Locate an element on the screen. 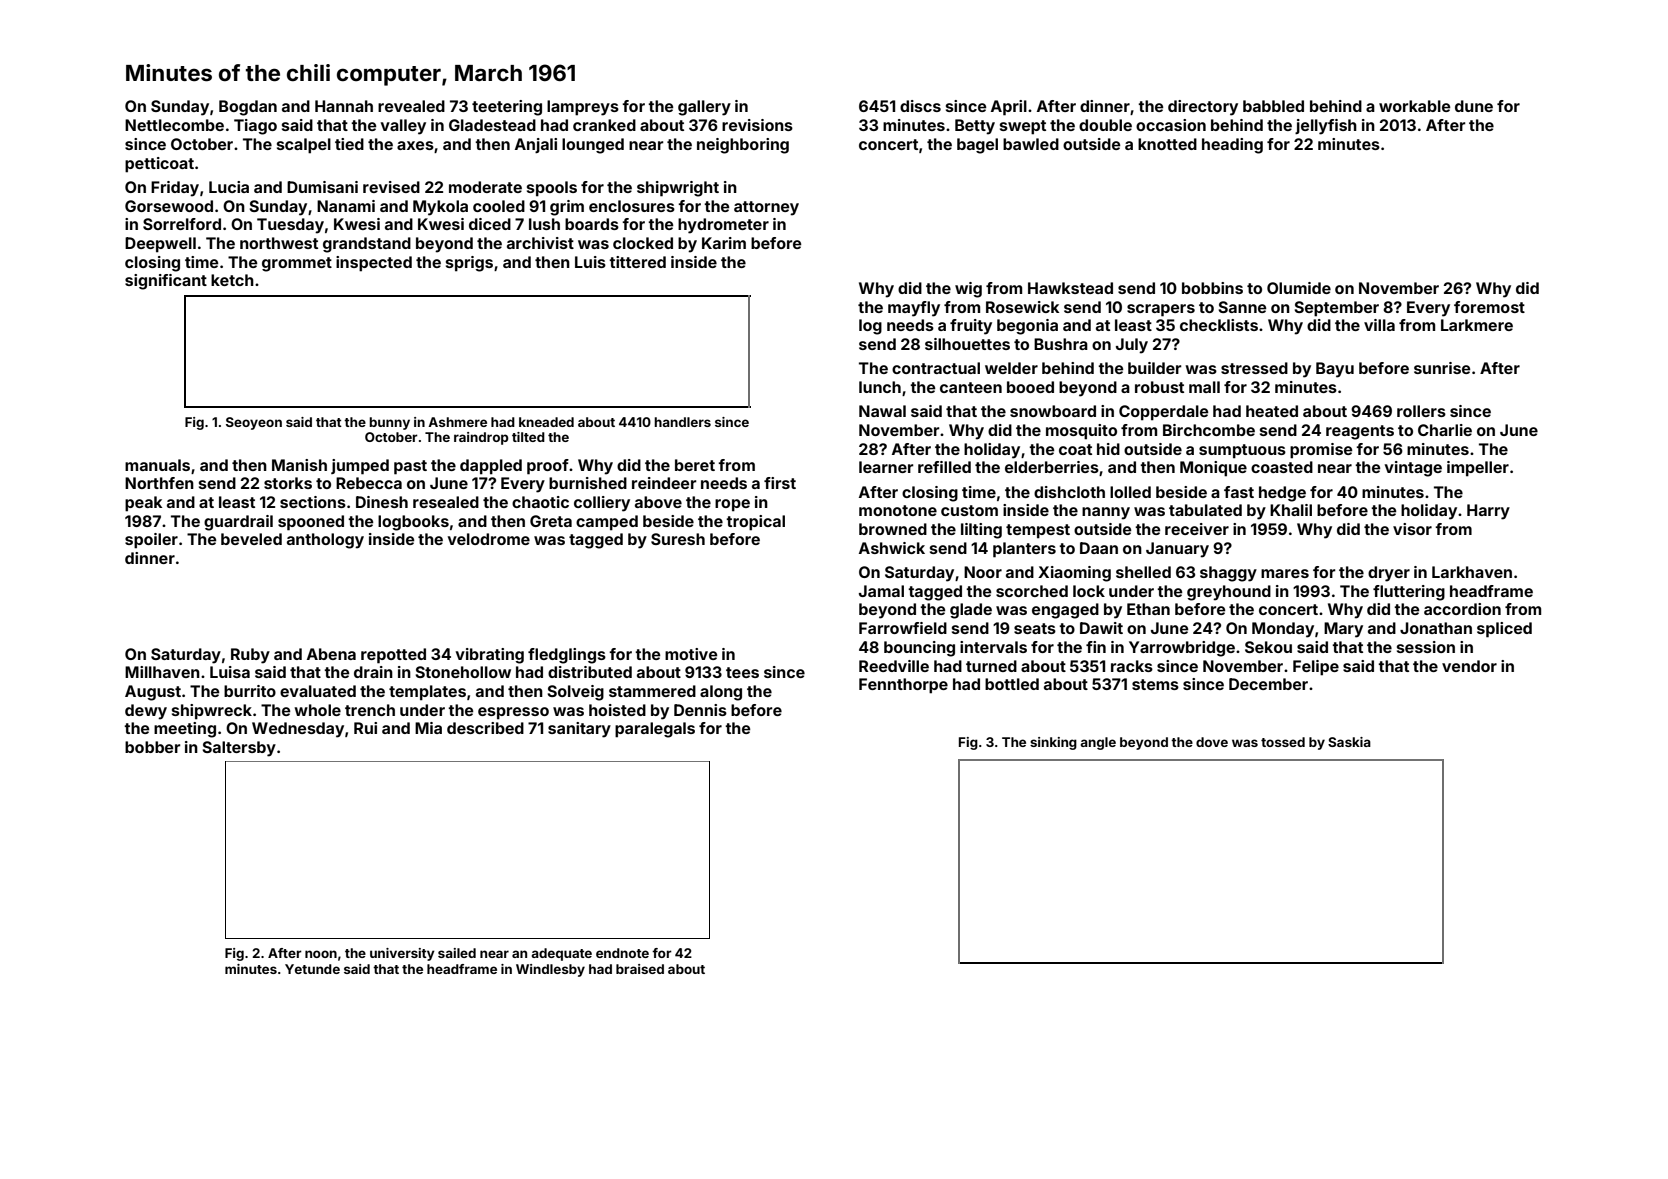  anthology is located at coordinates (325, 541).
